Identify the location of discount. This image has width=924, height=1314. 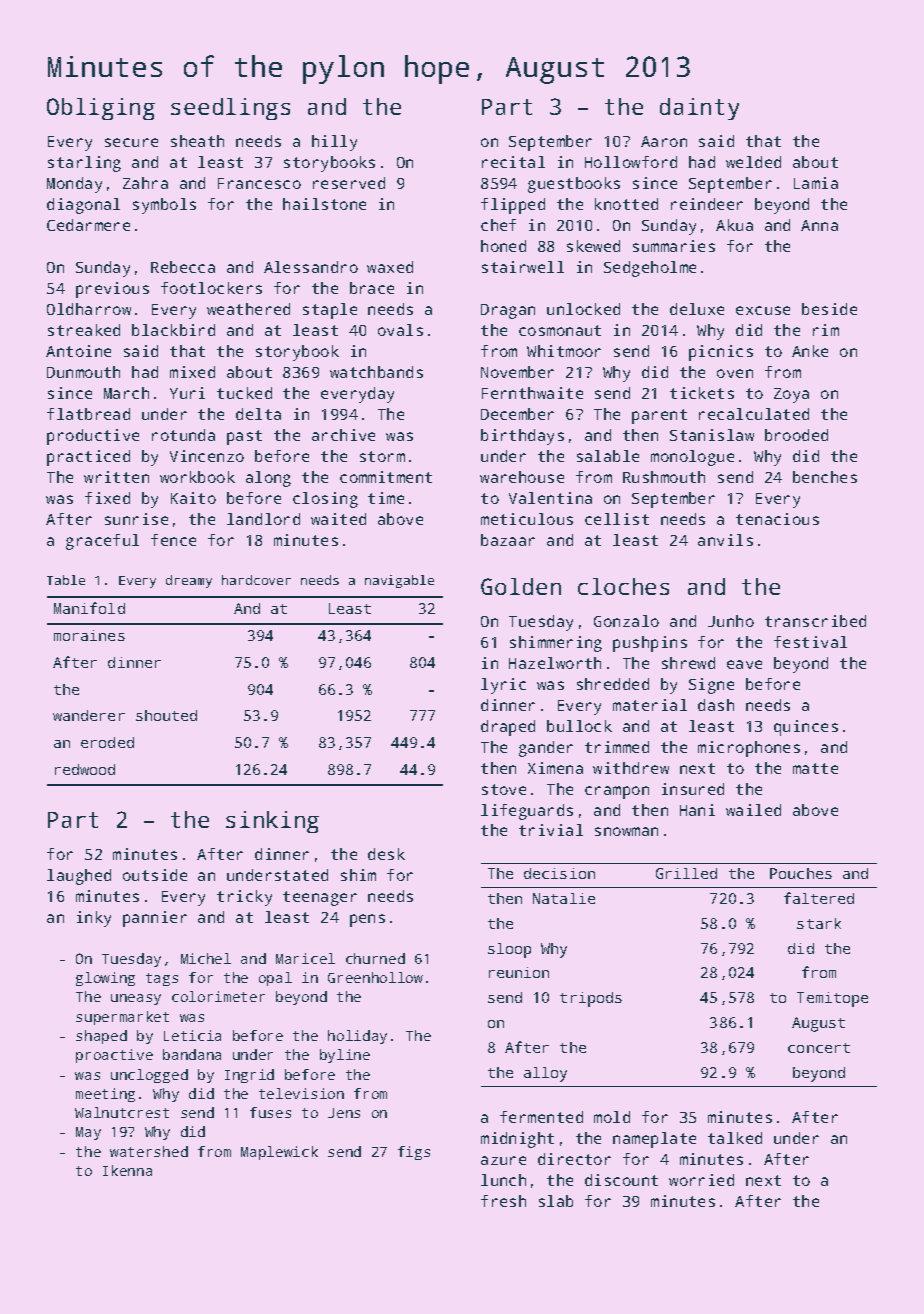
(621, 1180).
